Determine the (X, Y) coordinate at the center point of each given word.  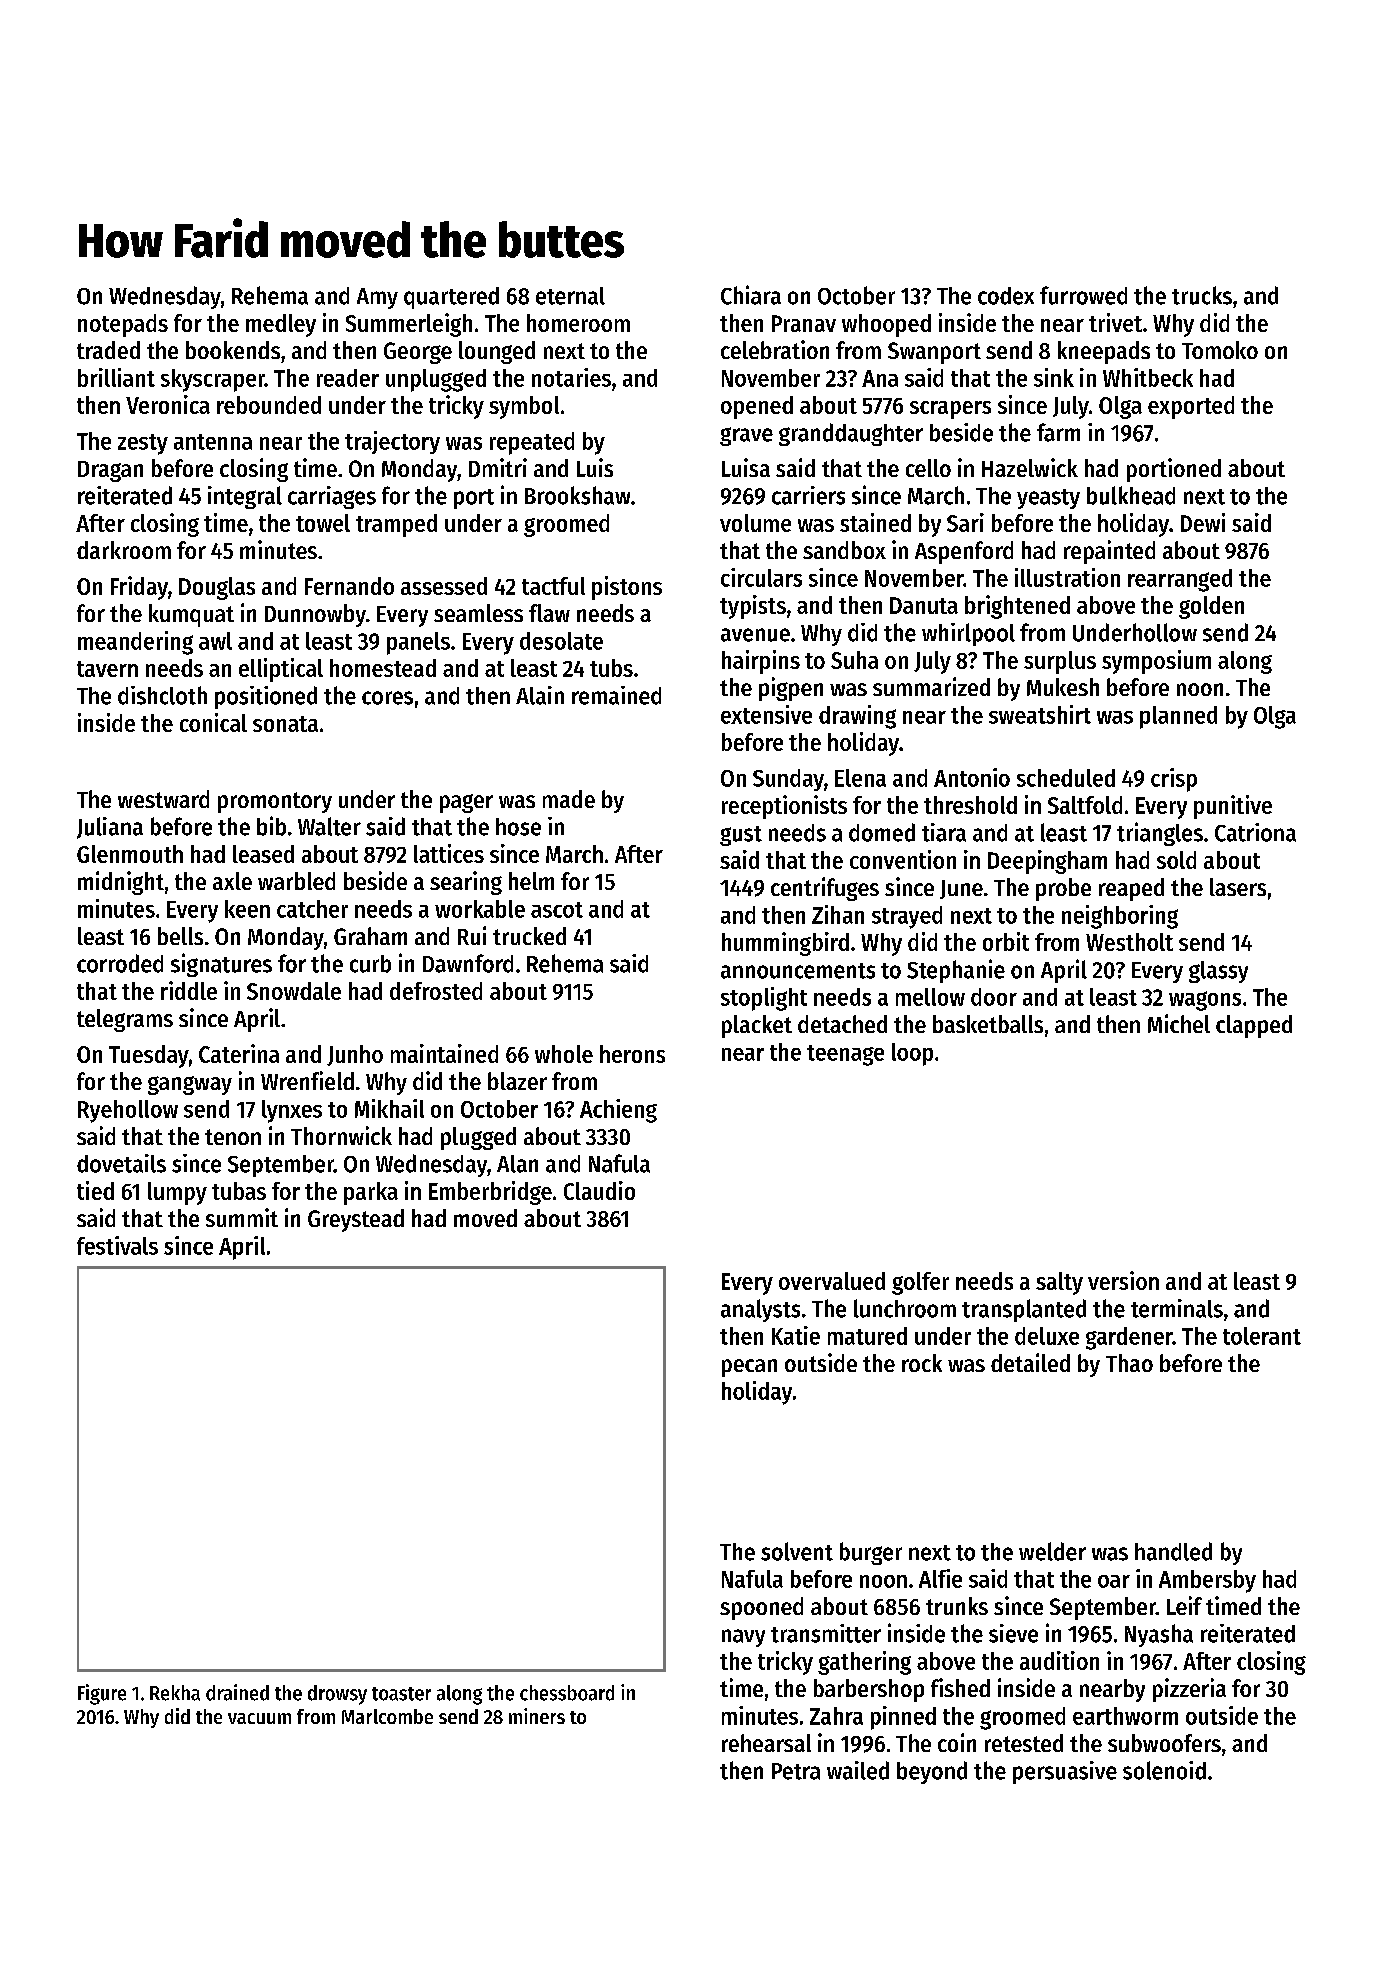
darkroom (124, 550)
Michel (1179, 1023)
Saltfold (1085, 805)
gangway (190, 1085)
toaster (401, 1694)
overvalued (832, 1281)
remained (616, 695)
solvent (797, 1551)
